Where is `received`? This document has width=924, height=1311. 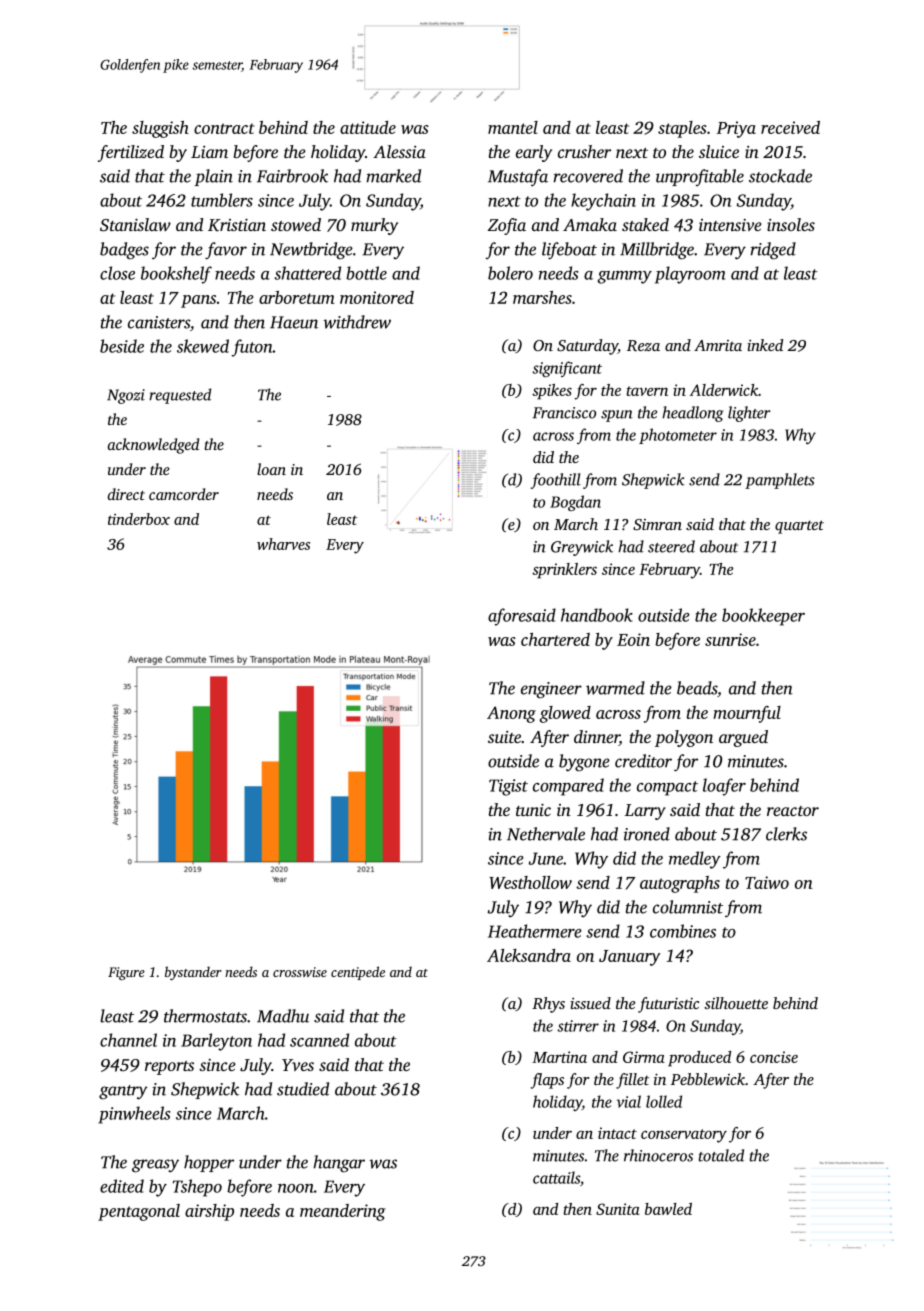
received is located at coordinates (790, 127).
